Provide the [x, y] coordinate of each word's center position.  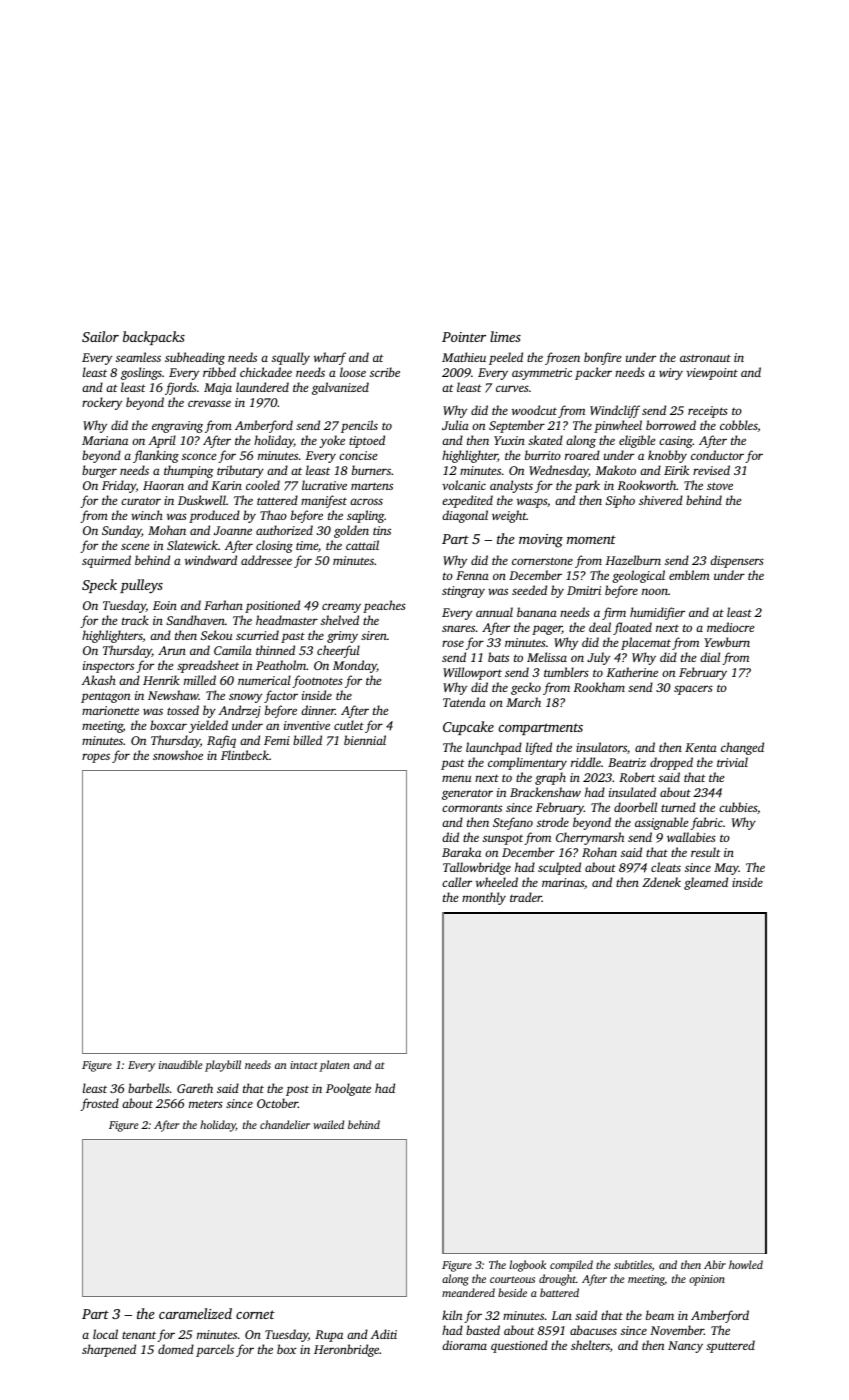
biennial [365, 740]
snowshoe [178, 755]
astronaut [705, 358]
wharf [330, 358]
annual [494, 612]
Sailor [100, 336]
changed [742, 748]
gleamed [706, 883]
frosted [99, 1104]
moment [591, 539]
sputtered [730, 1346]
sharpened [109, 1350]
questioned [519, 1346]
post [297, 1091]
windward [211, 560]
